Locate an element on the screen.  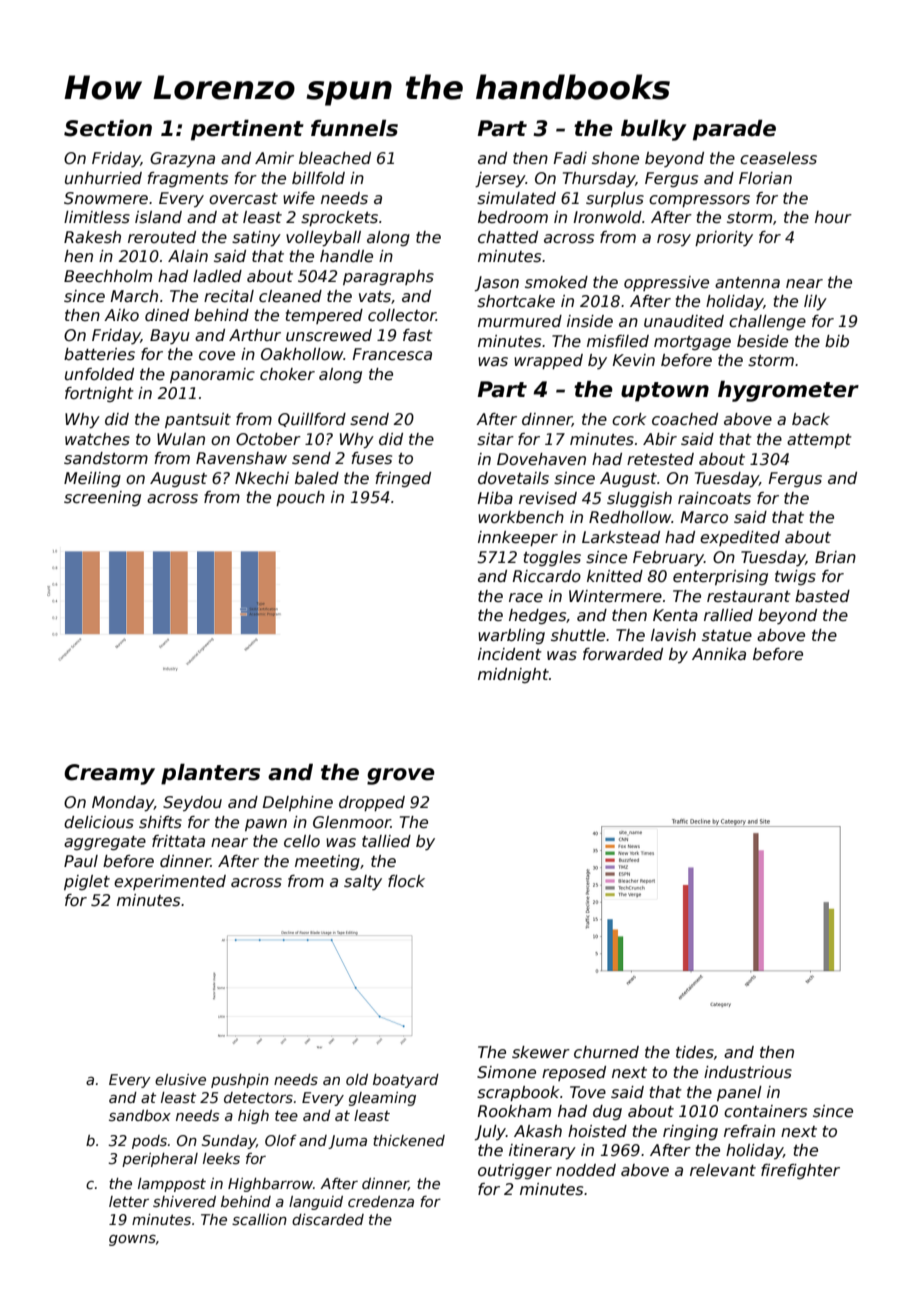
funnels is located at coordinates (354, 128).
